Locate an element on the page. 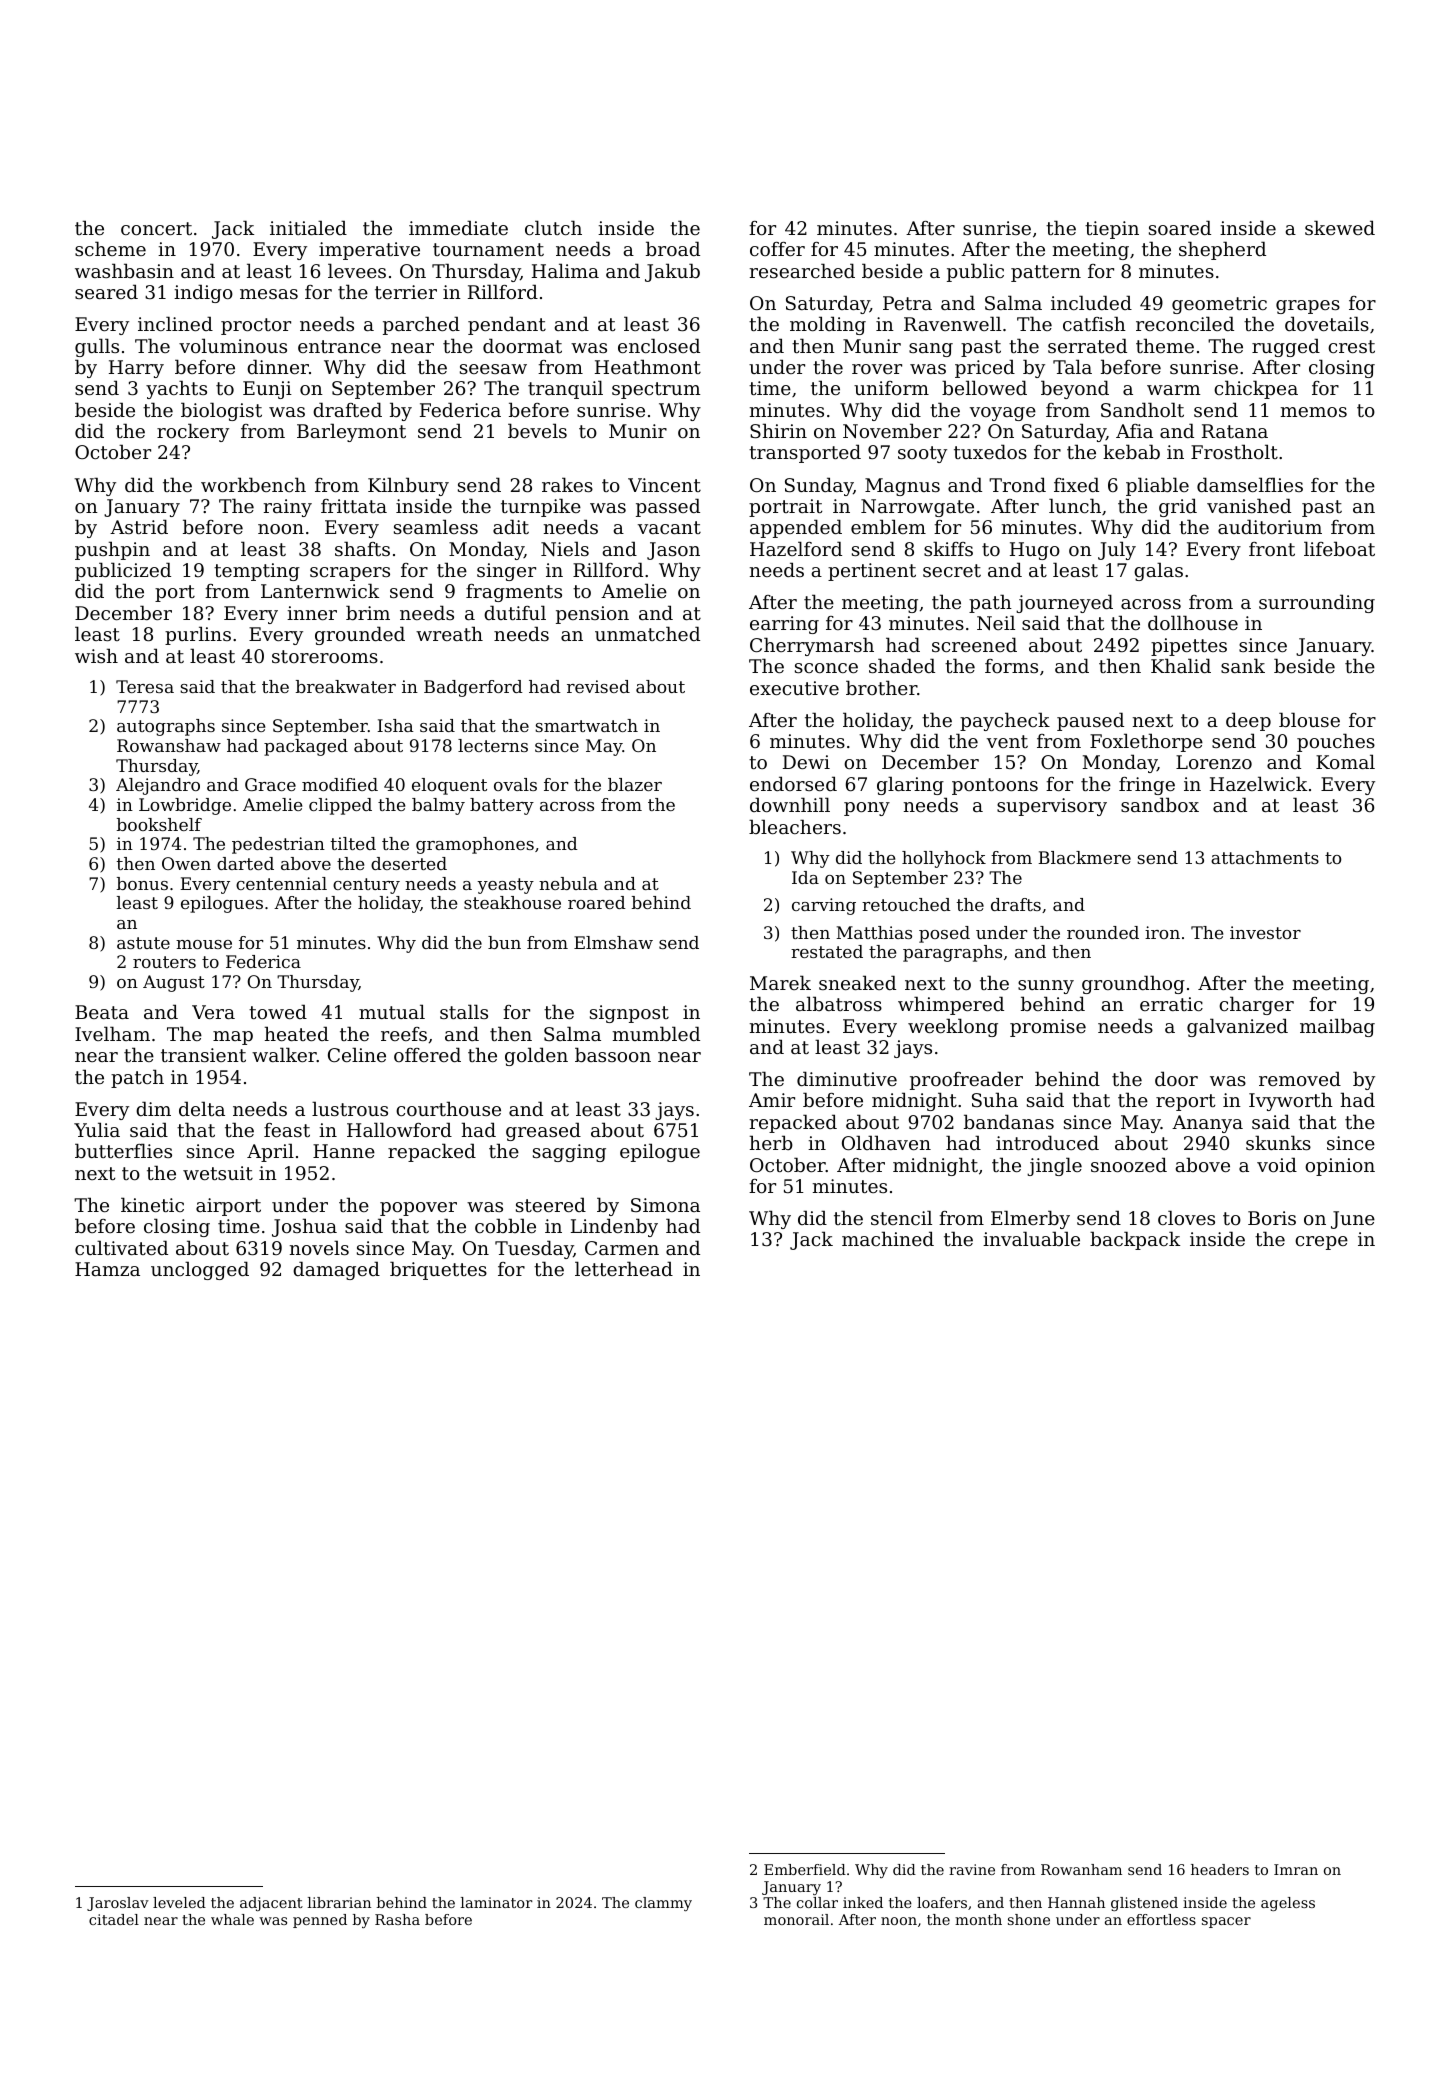 This document has height=2100, width=1450. Emberfield is located at coordinates (805, 1869).
